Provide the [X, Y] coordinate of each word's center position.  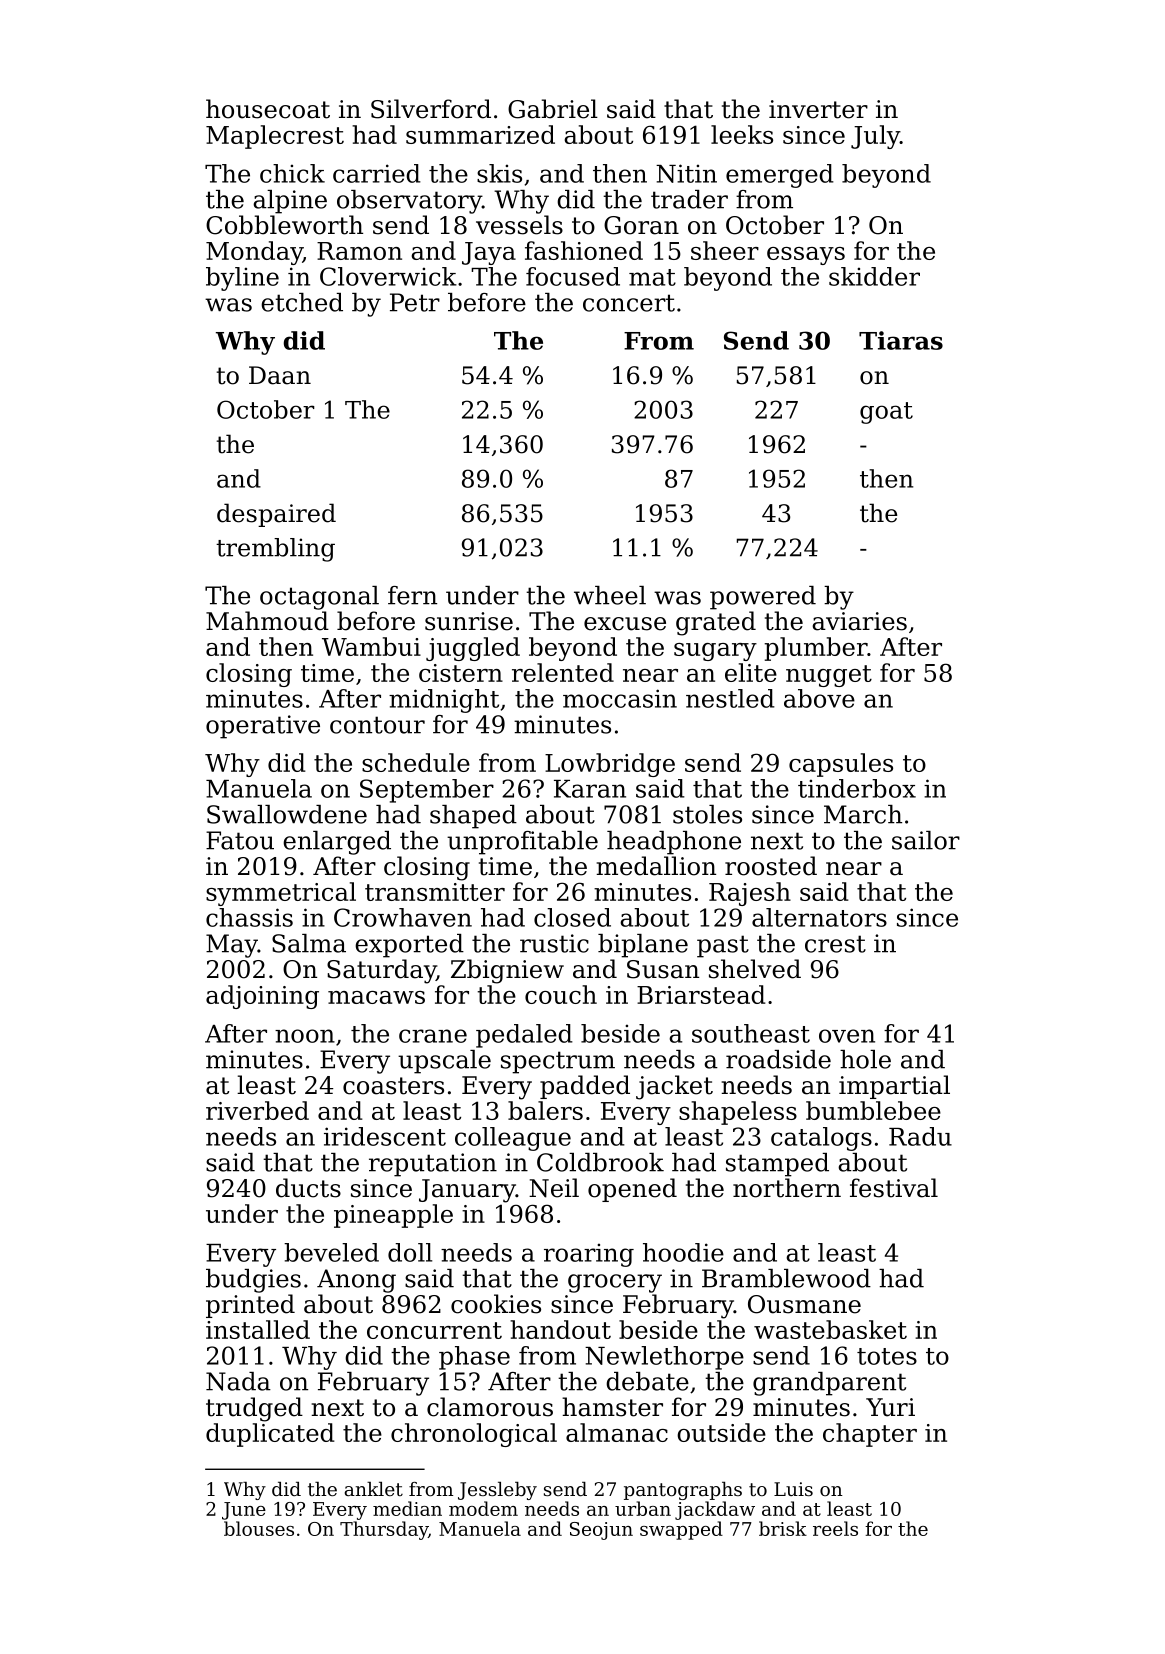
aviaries [859, 621]
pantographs [683, 1491]
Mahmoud [267, 621]
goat [886, 413]
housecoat [268, 109]
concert [629, 303]
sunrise [469, 621]
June [244, 1511]
